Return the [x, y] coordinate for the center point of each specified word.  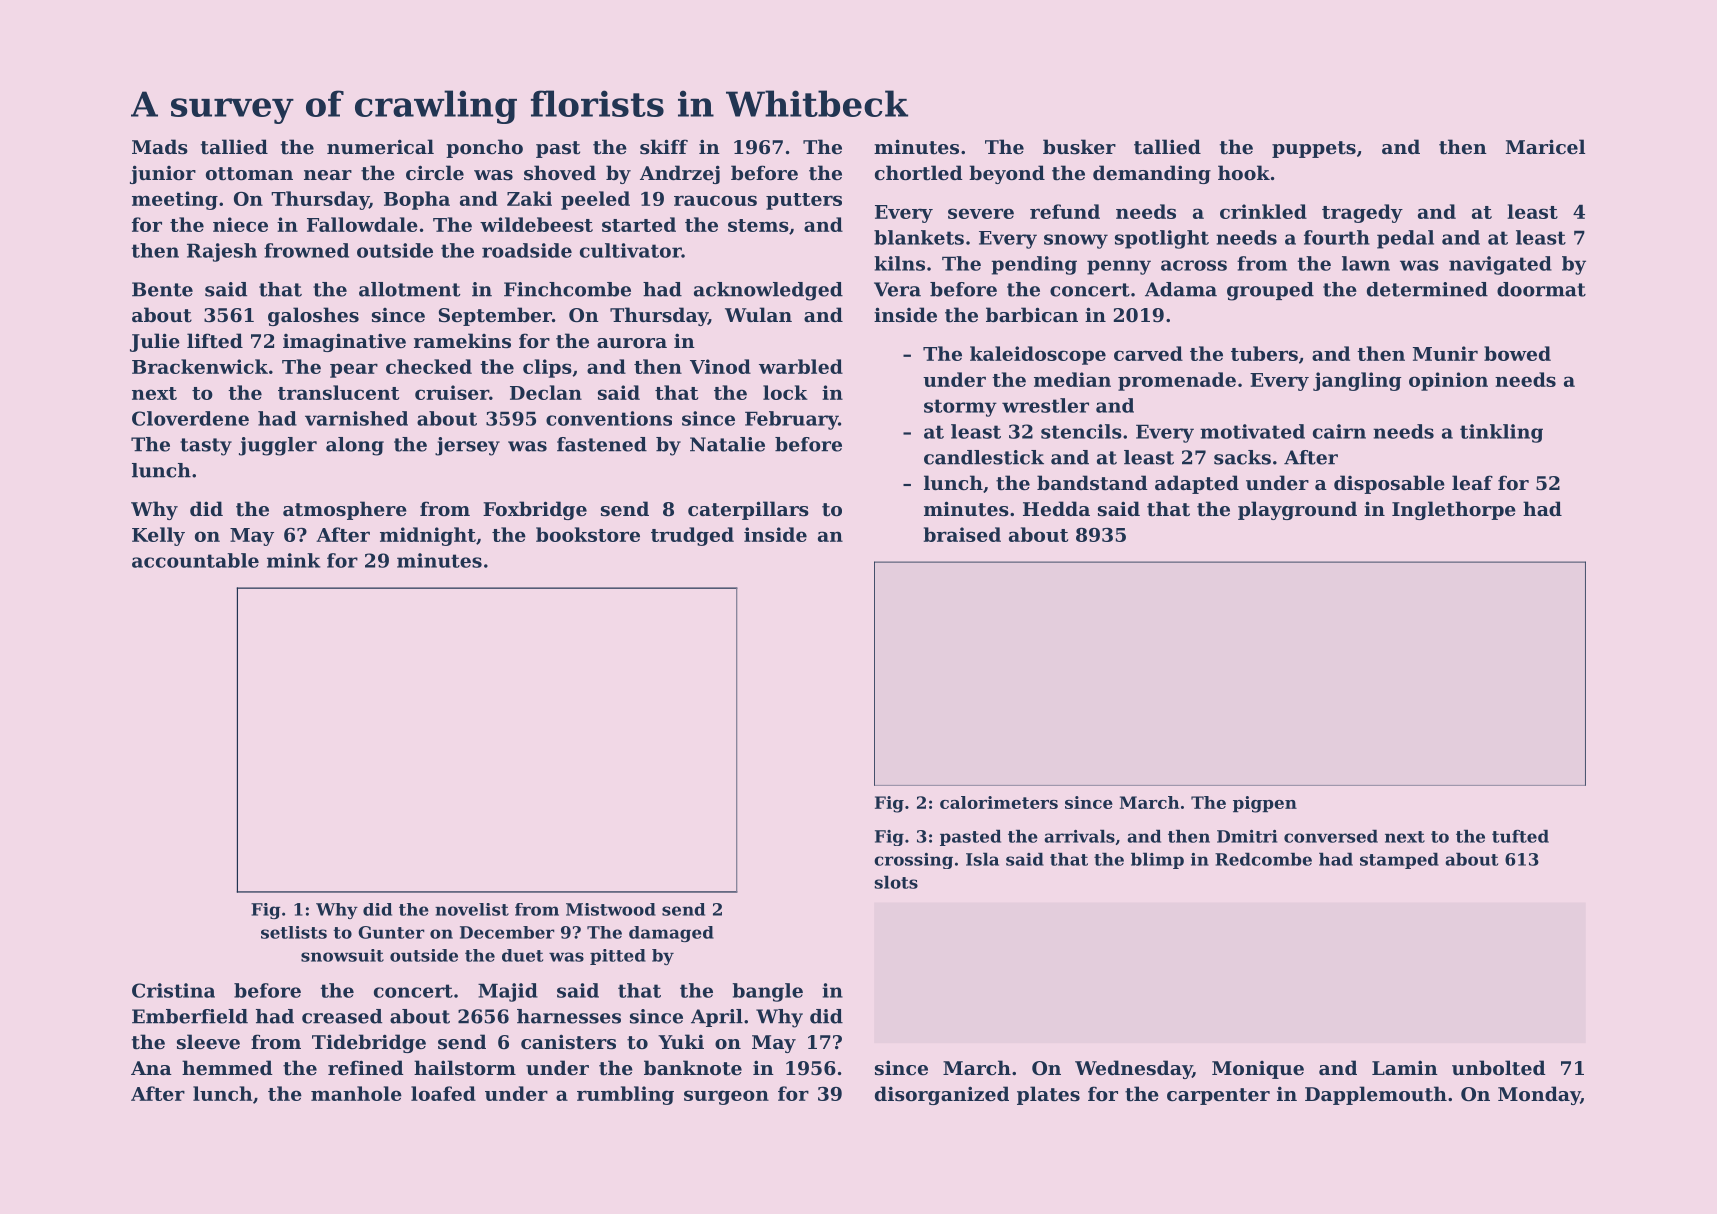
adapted [1197, 484]
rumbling [625, 1095]
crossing [913, 861]
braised [962, 534]
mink [293, 560]
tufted [1520, 836]
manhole [356, 1093]
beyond [1007, 174]
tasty [206, 447]
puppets [1314, 149]
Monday [1539, 1095]
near [328, 175]
